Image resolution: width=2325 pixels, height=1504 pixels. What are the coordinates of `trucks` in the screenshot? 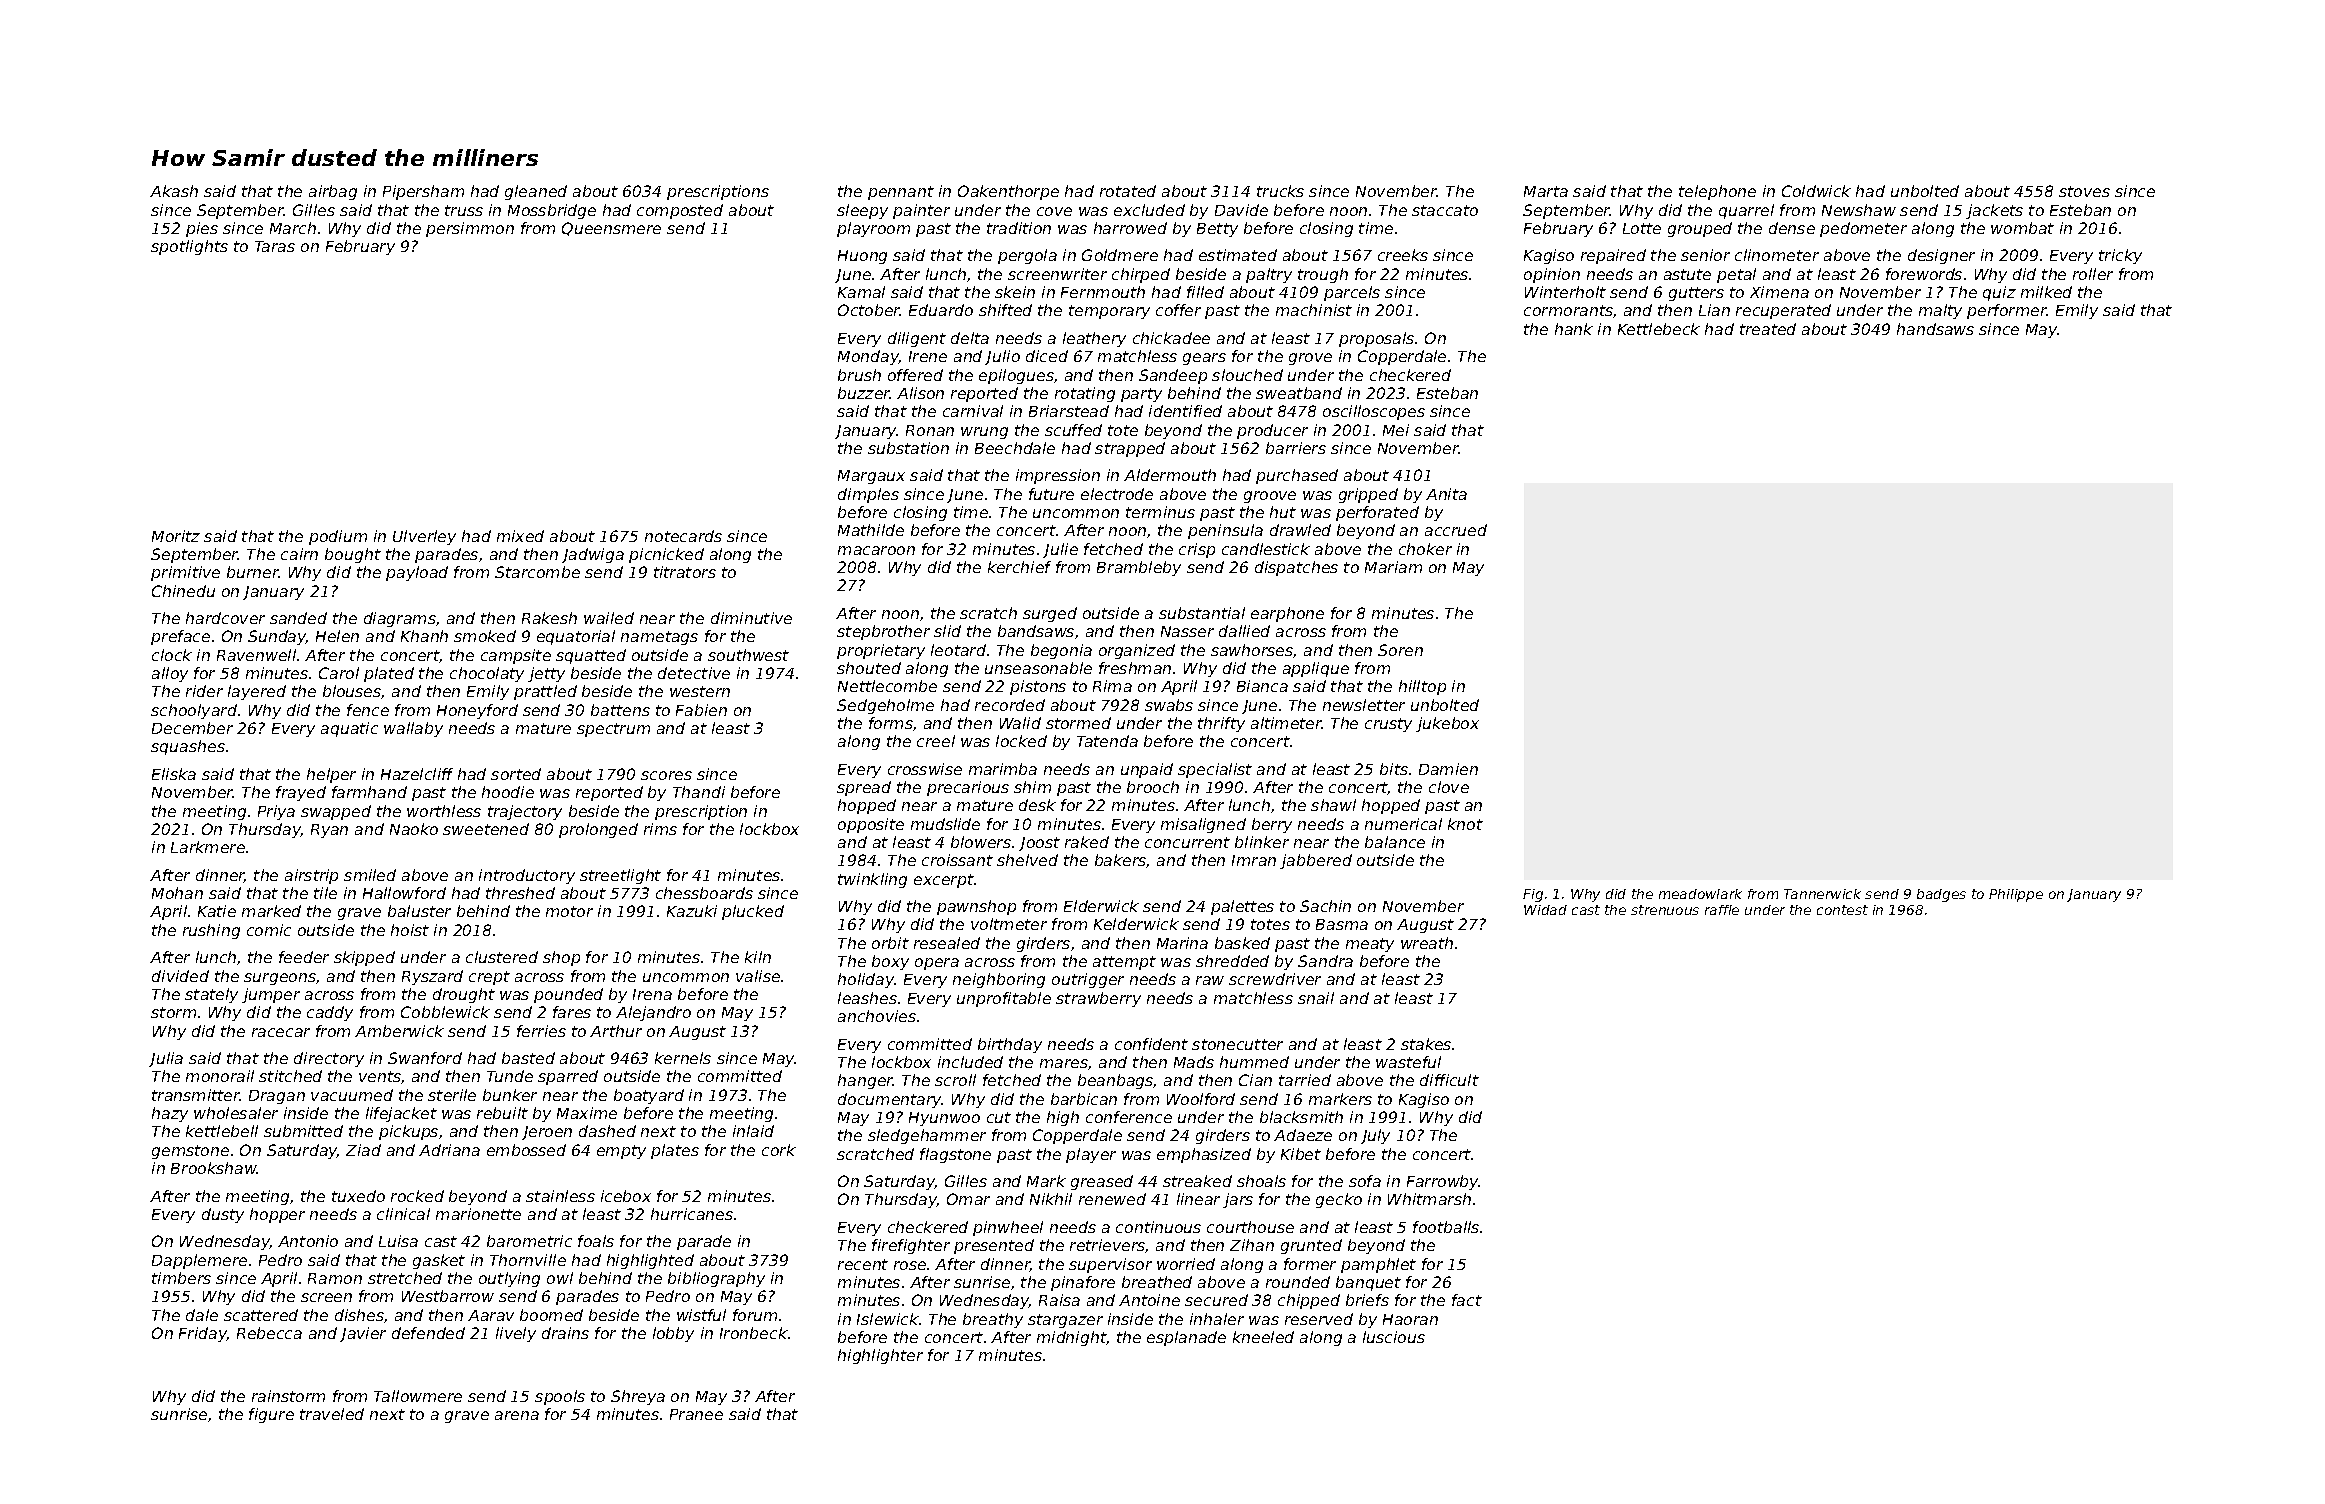 It's located at (1280, 191).
